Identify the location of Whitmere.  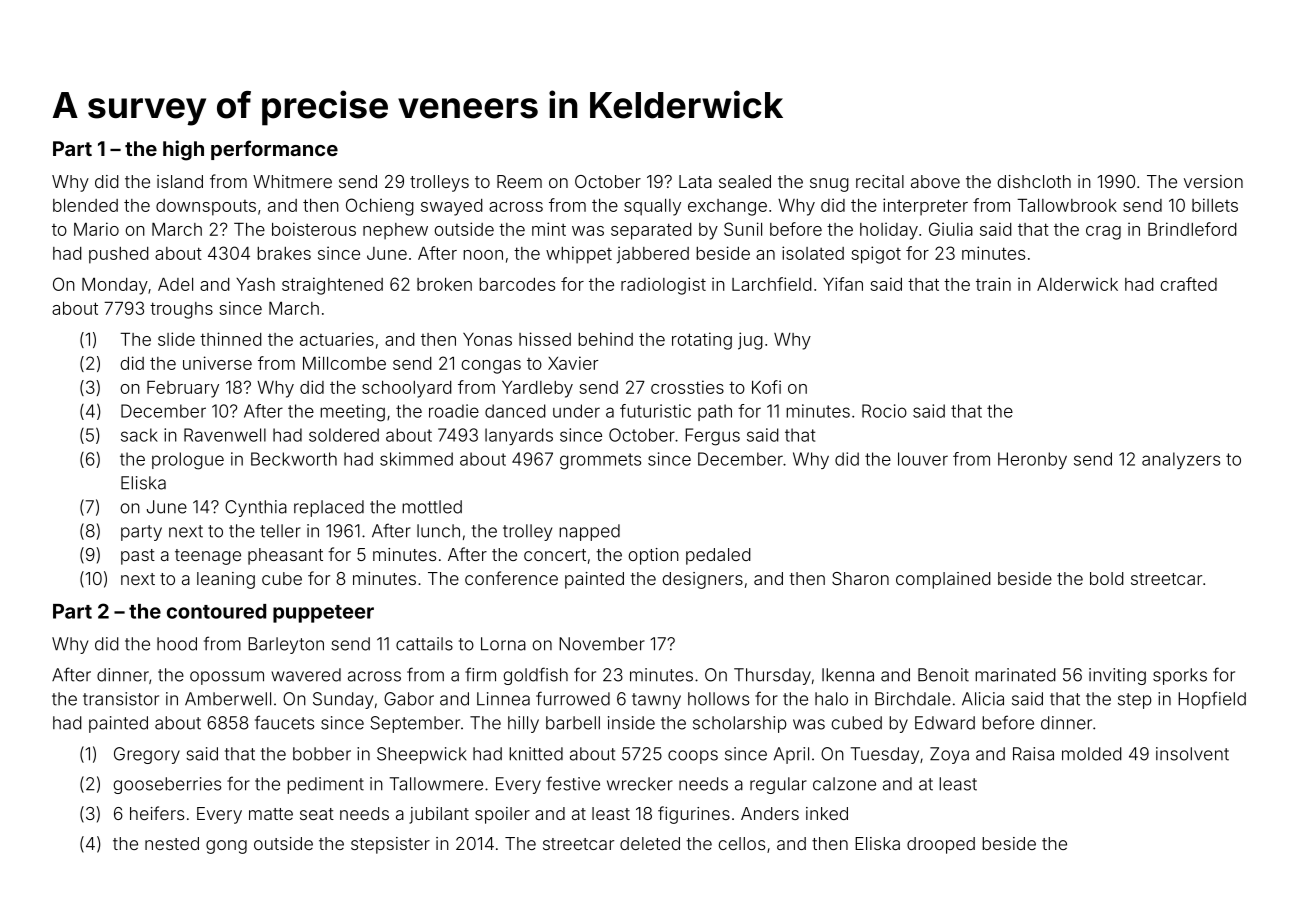
(292, 181).
